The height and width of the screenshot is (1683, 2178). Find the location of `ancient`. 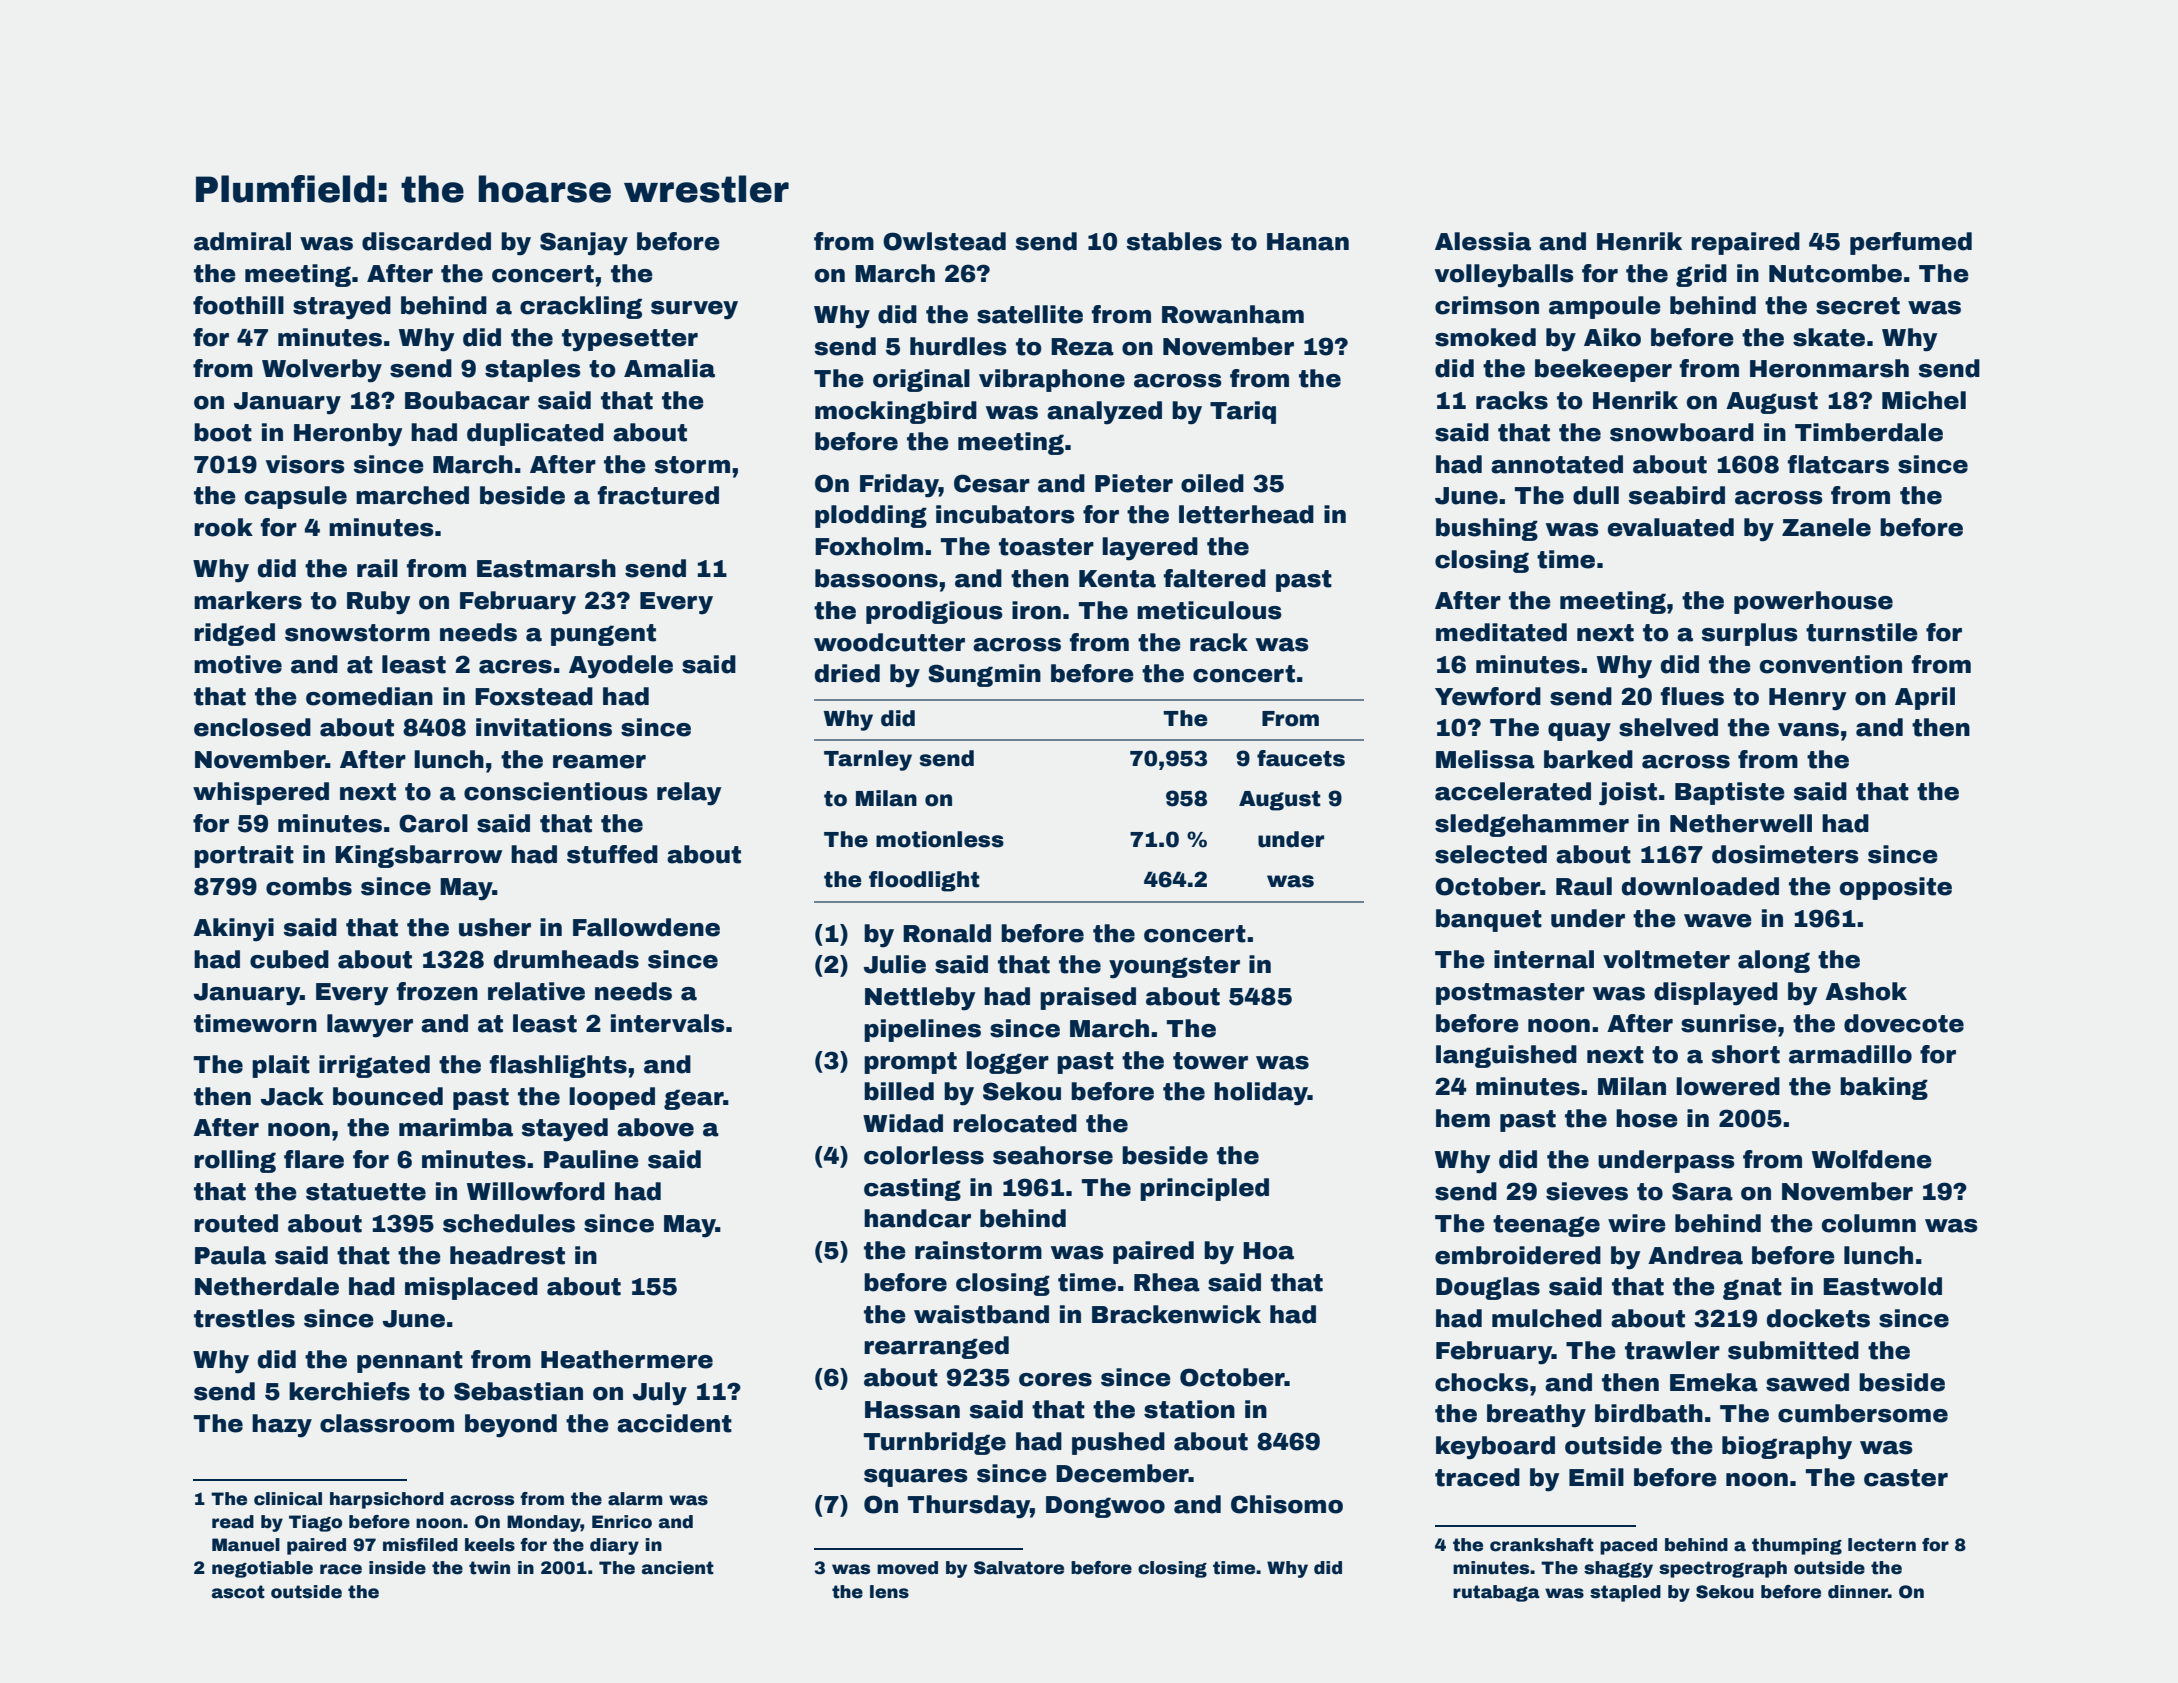

ancient is located at coordinates (678, 1568).
